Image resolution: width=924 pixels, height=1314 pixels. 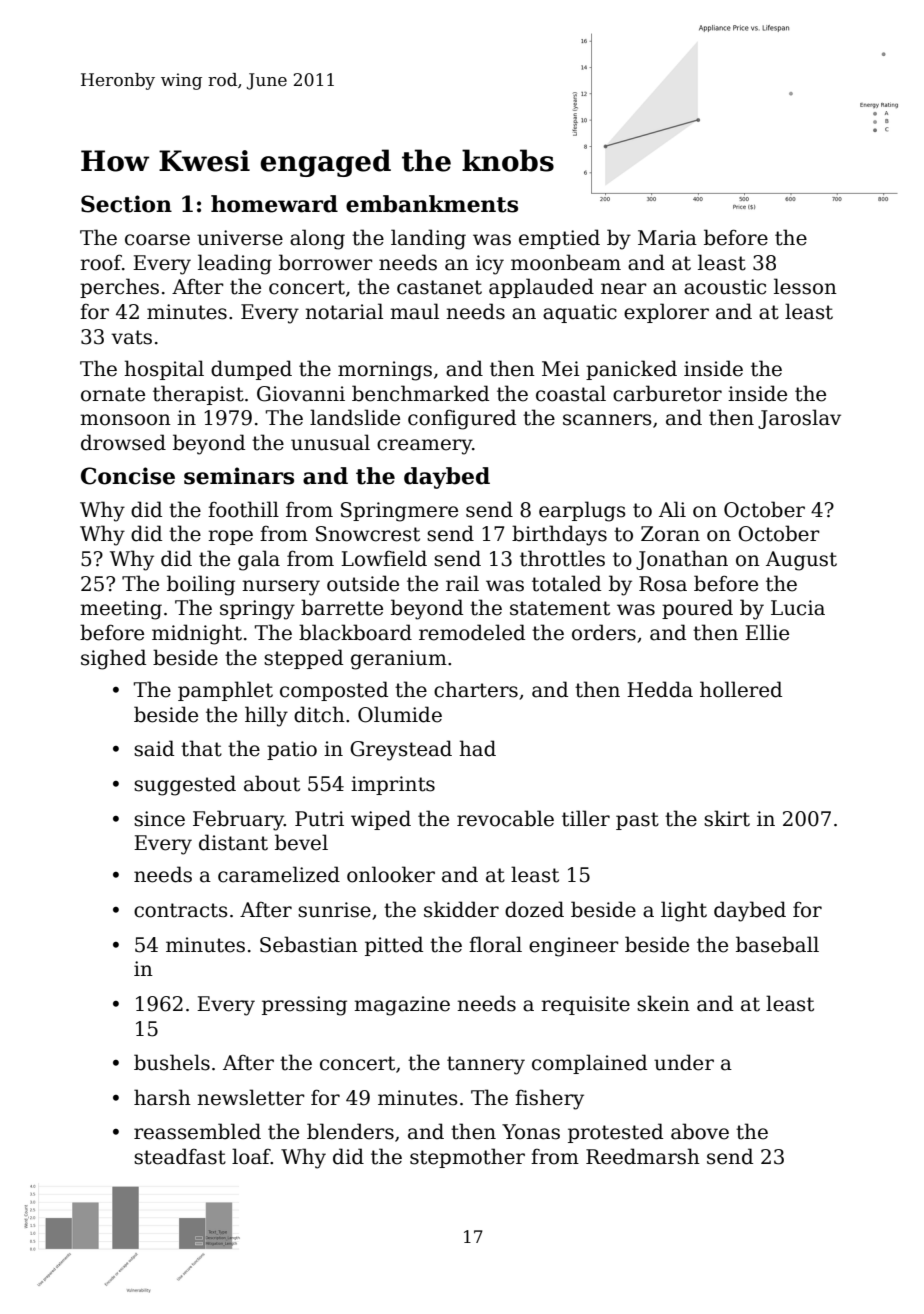 I want to click on lesson, so click(x=805, y=286).
